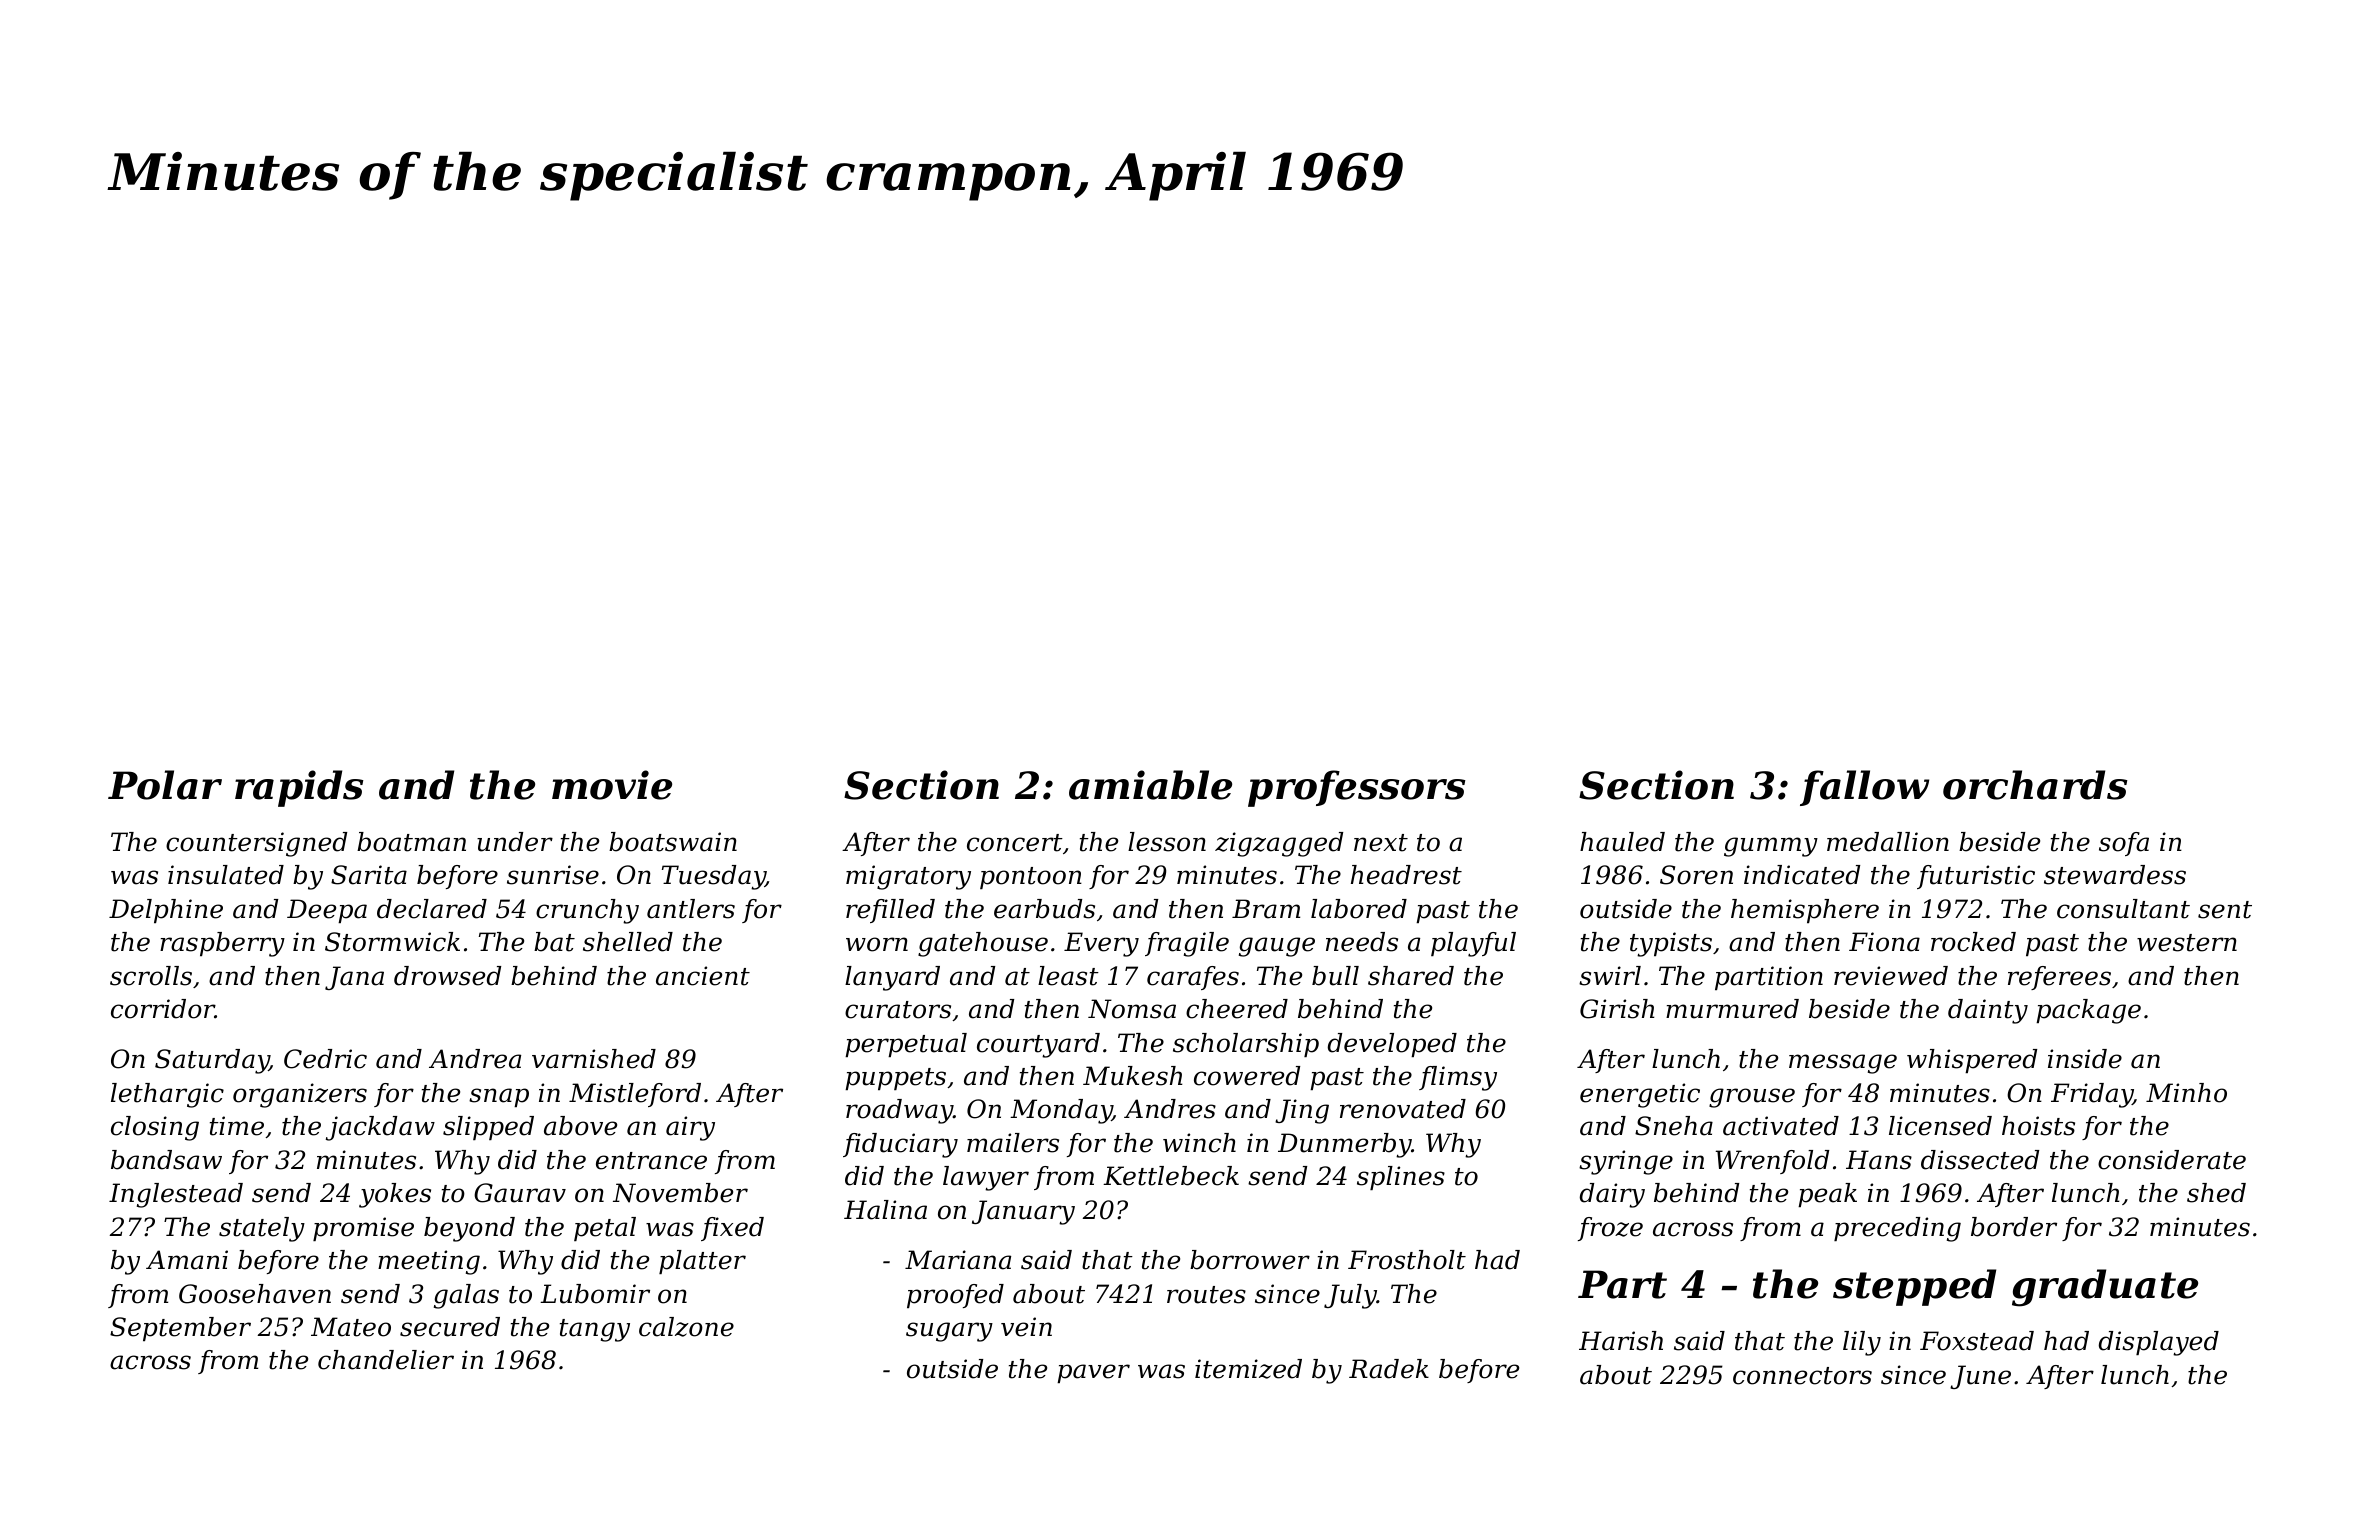  I want to click on proofed, so click(955, 1296).
